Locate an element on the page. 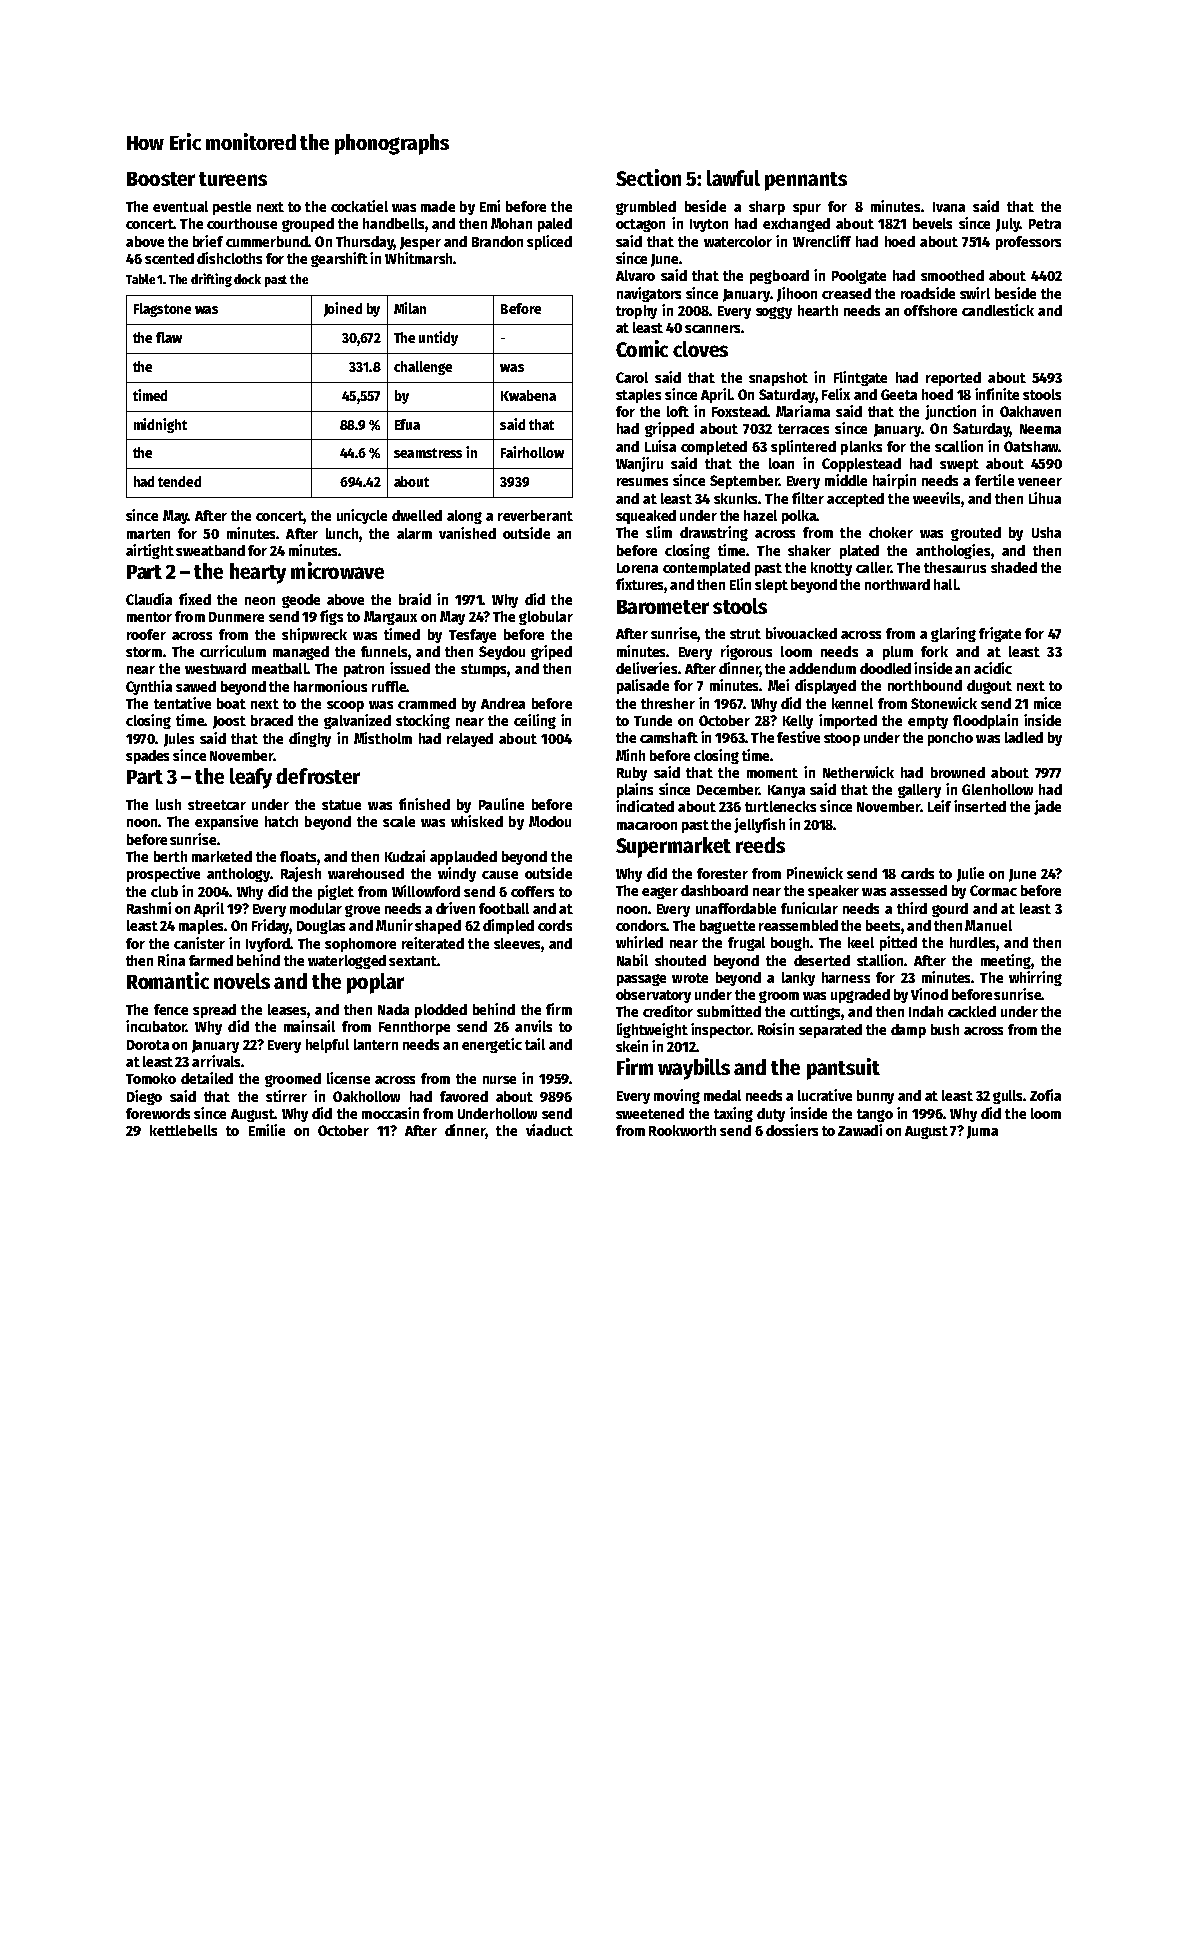 Image resolution: width=1188 pixels, height=1957 pixels. lawful is located at coordinates (733, 178).
